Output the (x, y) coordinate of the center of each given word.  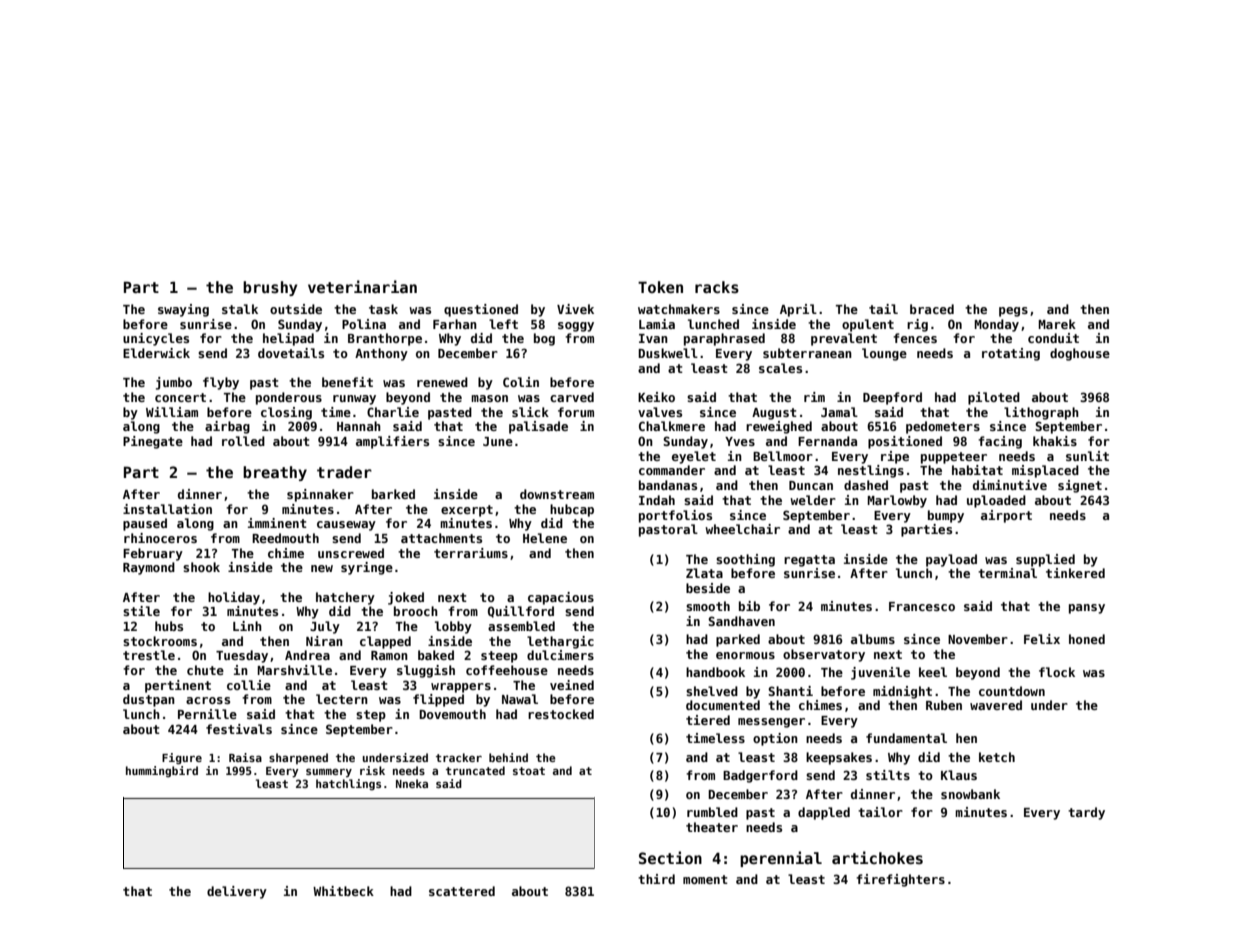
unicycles (156, 339)
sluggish (426, 671)
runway (354, 400)
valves (660, 412)
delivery (237, 892)
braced (932, 309)
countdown (1012, 691)
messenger (771, 723)
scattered (462, 891)
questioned (481, 310)
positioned (905, 442)
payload (951, 560)
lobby (453, 627)
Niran (324, 641)
